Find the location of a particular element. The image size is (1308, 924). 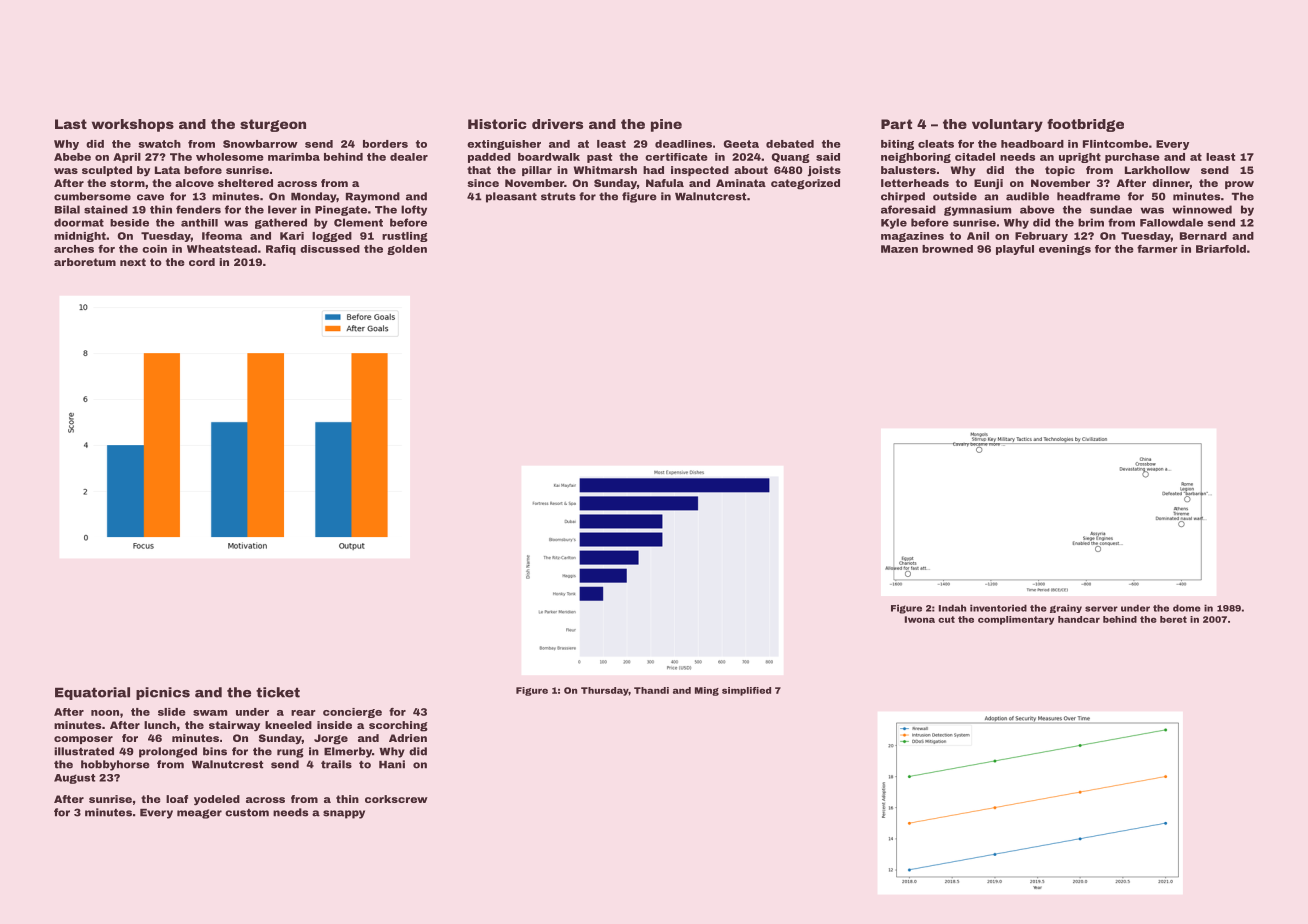

simplified is located at coordinates (746, 691).
